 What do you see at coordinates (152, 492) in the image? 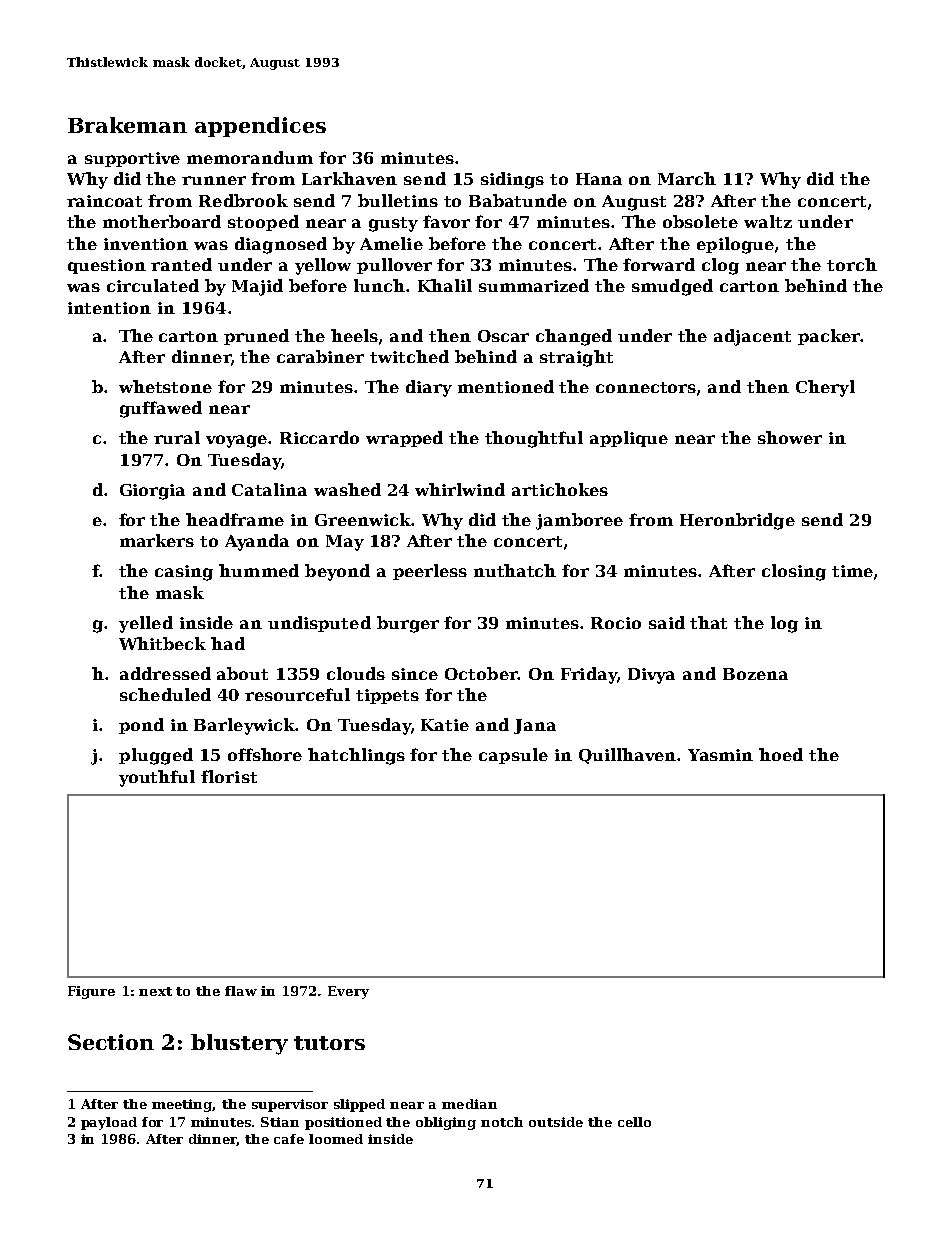
I see `Giorgia` at bounding box center [152, 492].
